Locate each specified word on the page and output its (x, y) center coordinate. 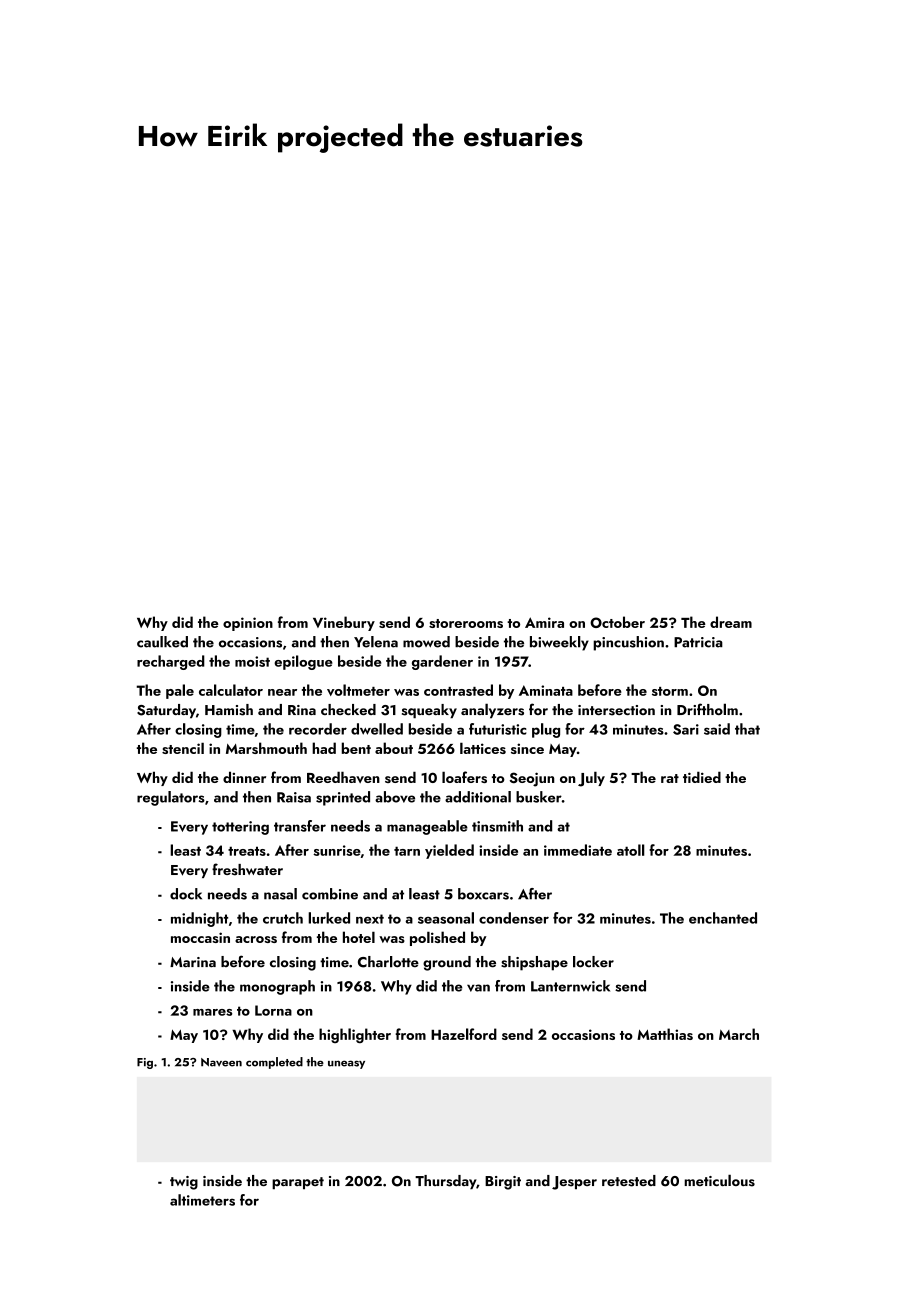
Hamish (229, 710)
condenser (514, 918)
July (591, 779)
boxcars (483, 894)
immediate (578, 850)
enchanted (723, 918)
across (256, 939)
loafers (464, 777)
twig (184, 1183)
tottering (240, 828)
